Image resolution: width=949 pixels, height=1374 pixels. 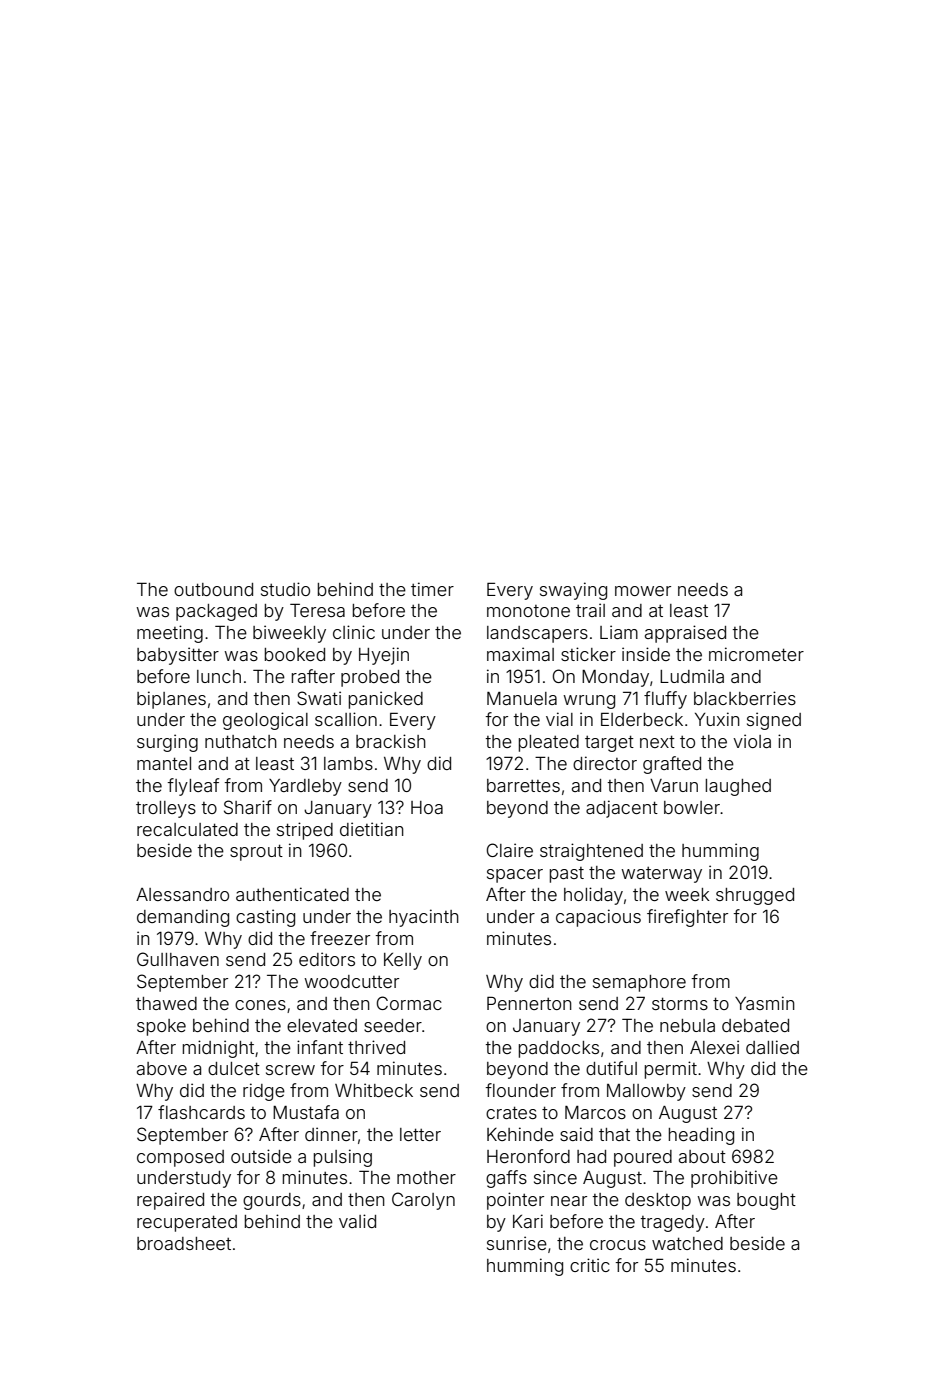 What do you see at coordinates (589, 702) in the screenshot?
I see `wrung` at bounding box center [589, 702].
